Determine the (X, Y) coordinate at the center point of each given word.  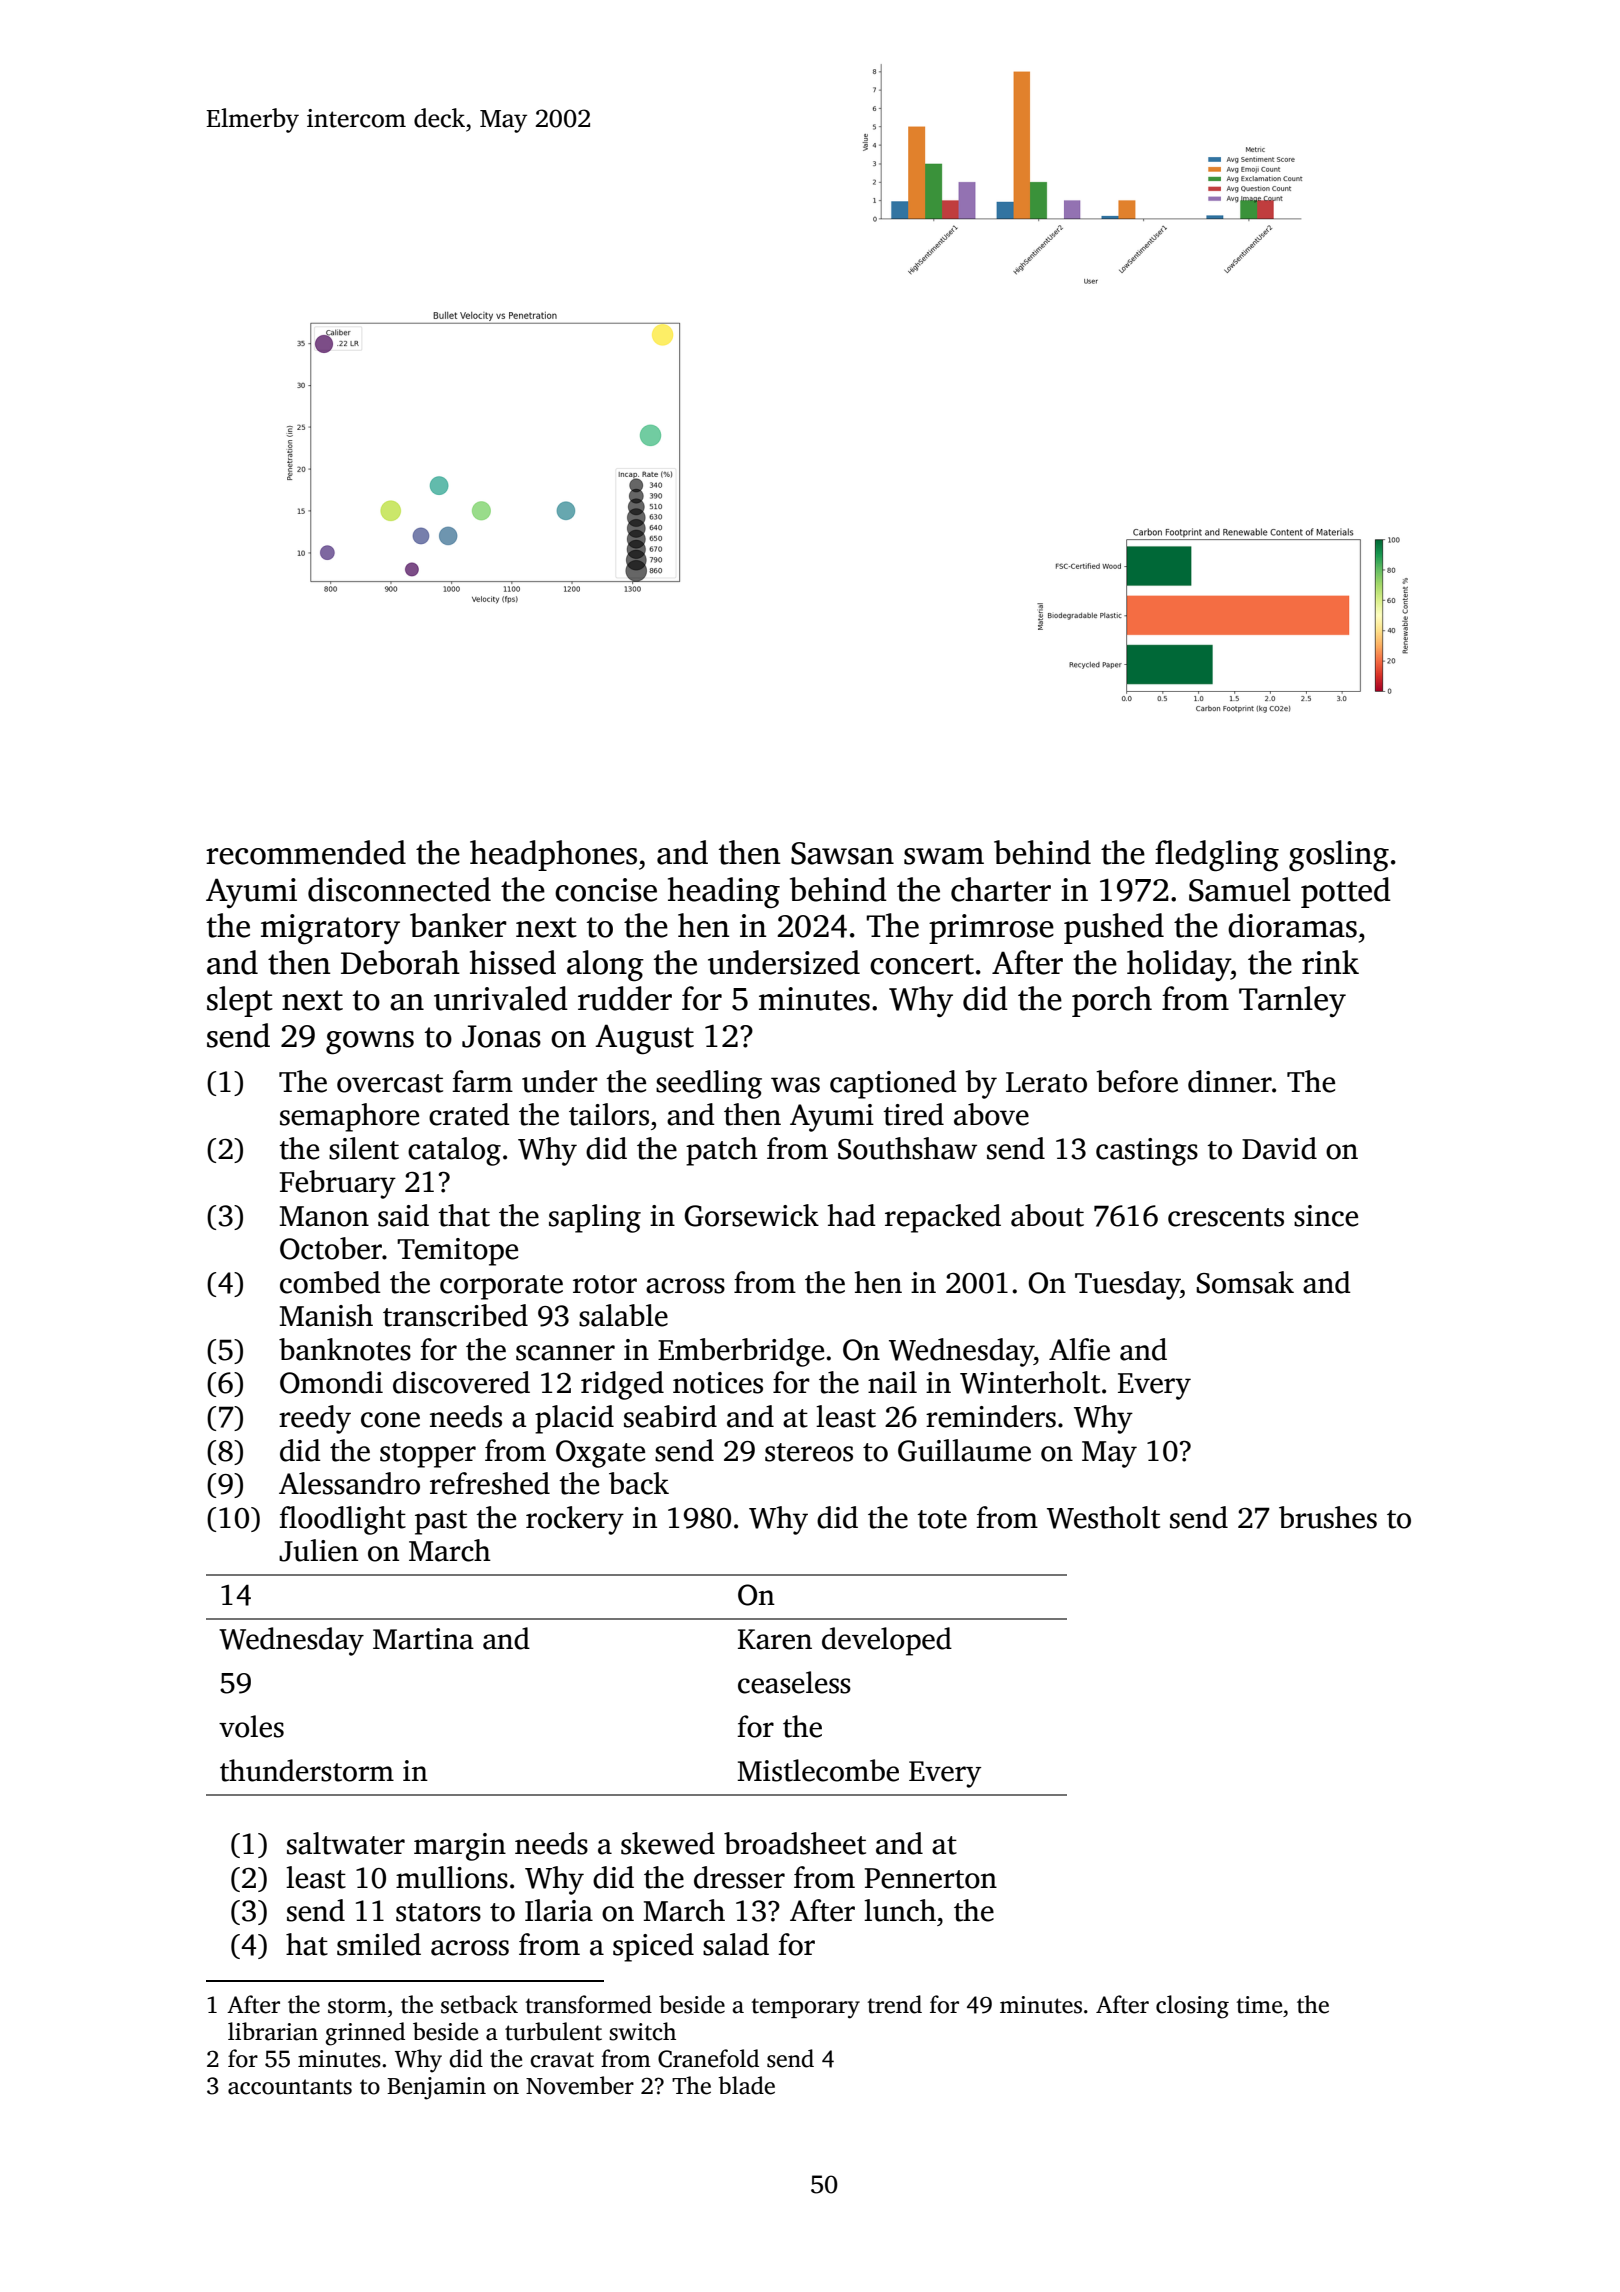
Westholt (1103, 1517)
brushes (1328, 1517)
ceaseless (794, 1682)
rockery (575, 1520)
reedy (315, 1419)
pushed (1114, 928)
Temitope (457, 1252)
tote (942, 1519)
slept (240, 1001)
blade (746, 2085)
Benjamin (436, 2088)
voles (251, 1726)
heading (724, 893)
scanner (565, 1353)
